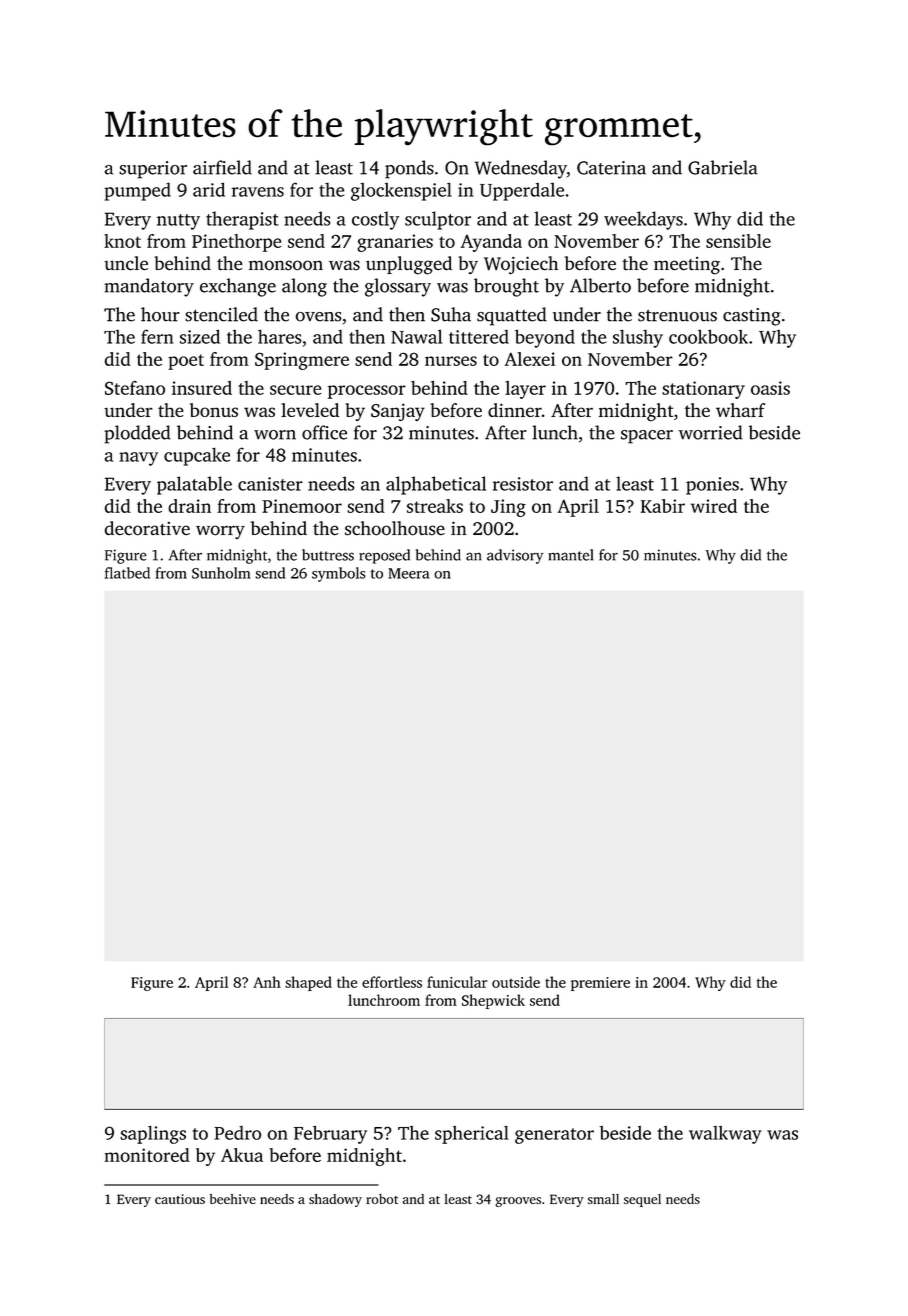 Image resolution: width=908 pixels, height=1316 pixels. What do you see at coordinates (516, 982) in the image?
I see `outside` at bounding box center [516, 982].
